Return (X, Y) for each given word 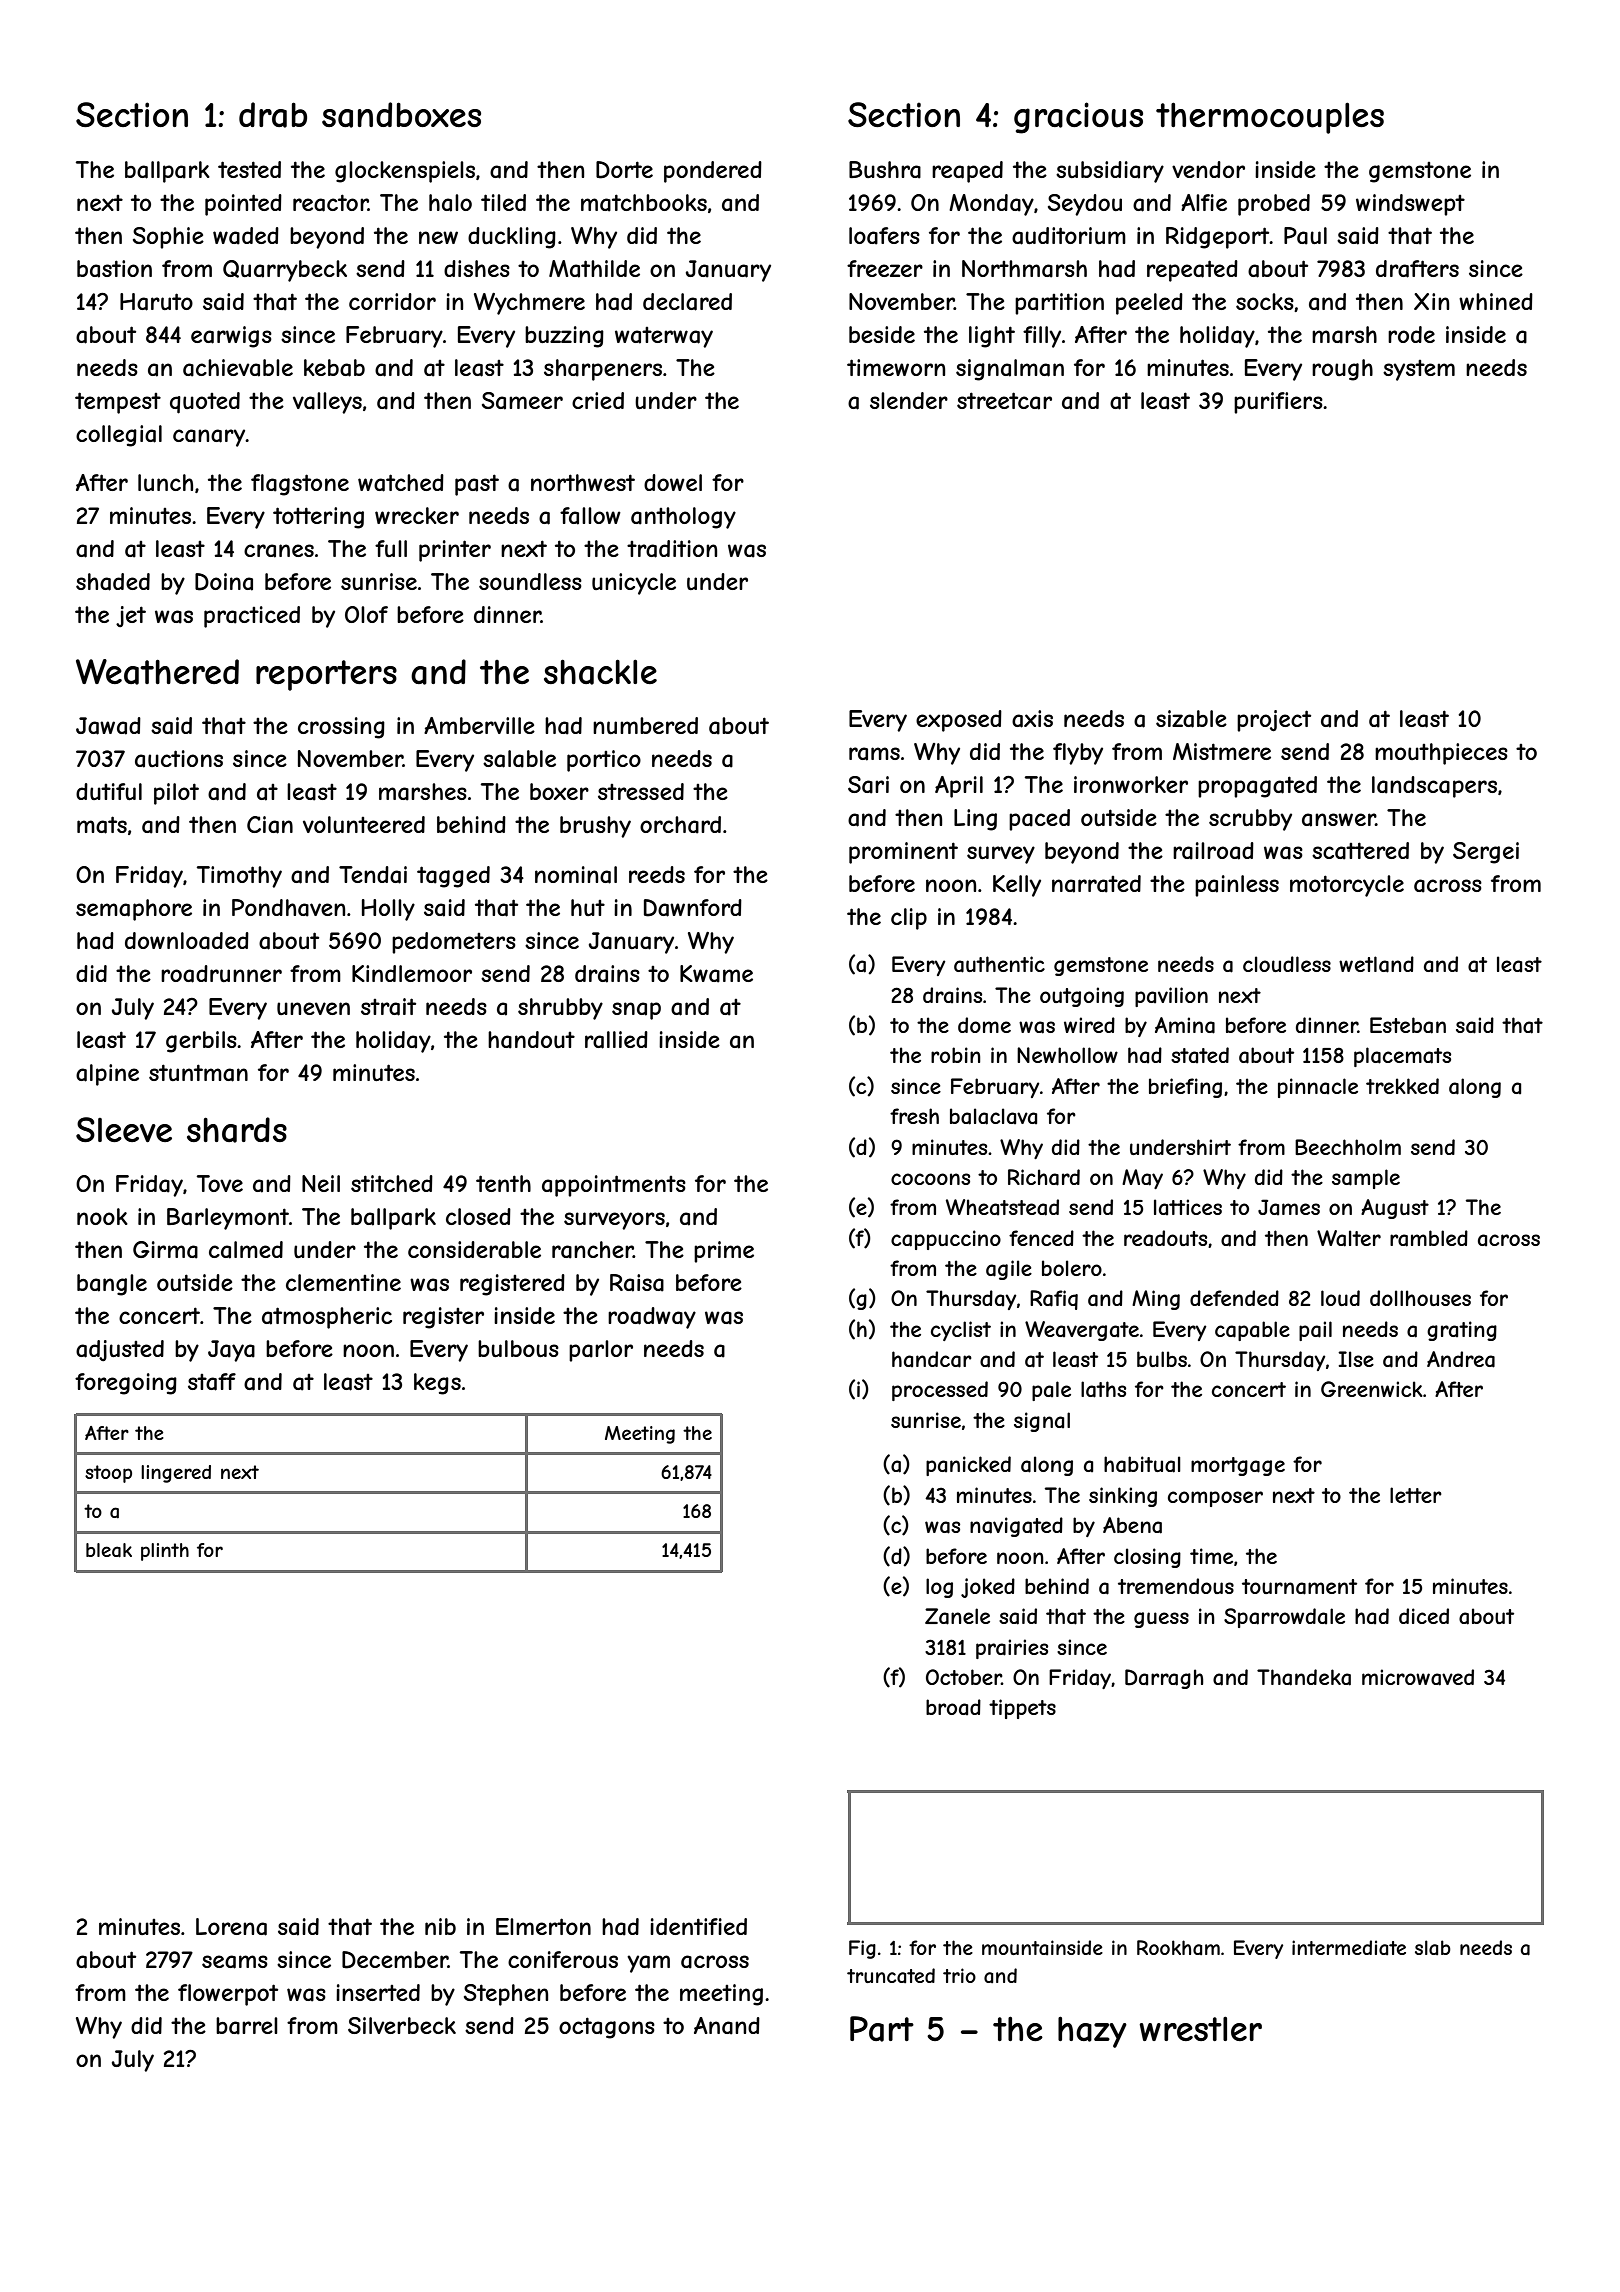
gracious (1078, 118)
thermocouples (1270, 118)
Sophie (168, 238)
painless (1237, 886)
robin (956, 1055)
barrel (247, 2026)
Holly (388, 910)
